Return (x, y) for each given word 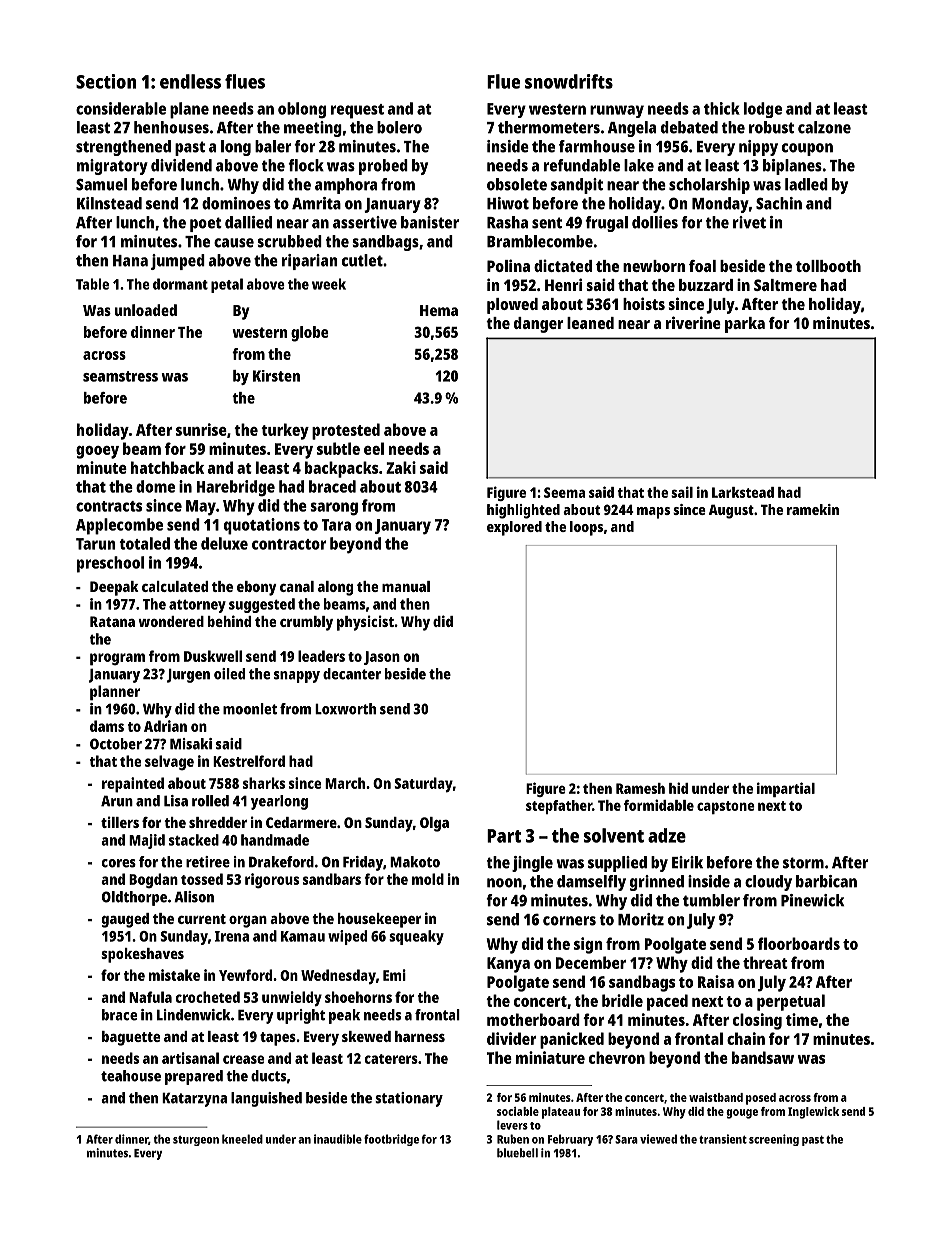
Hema (439, 310)
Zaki (401, 467)
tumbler (711, 900)
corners (569, 921)
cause (234, 243)
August (731, 511)
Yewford (245, 975)
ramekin (813, 509)
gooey (97, 452)
